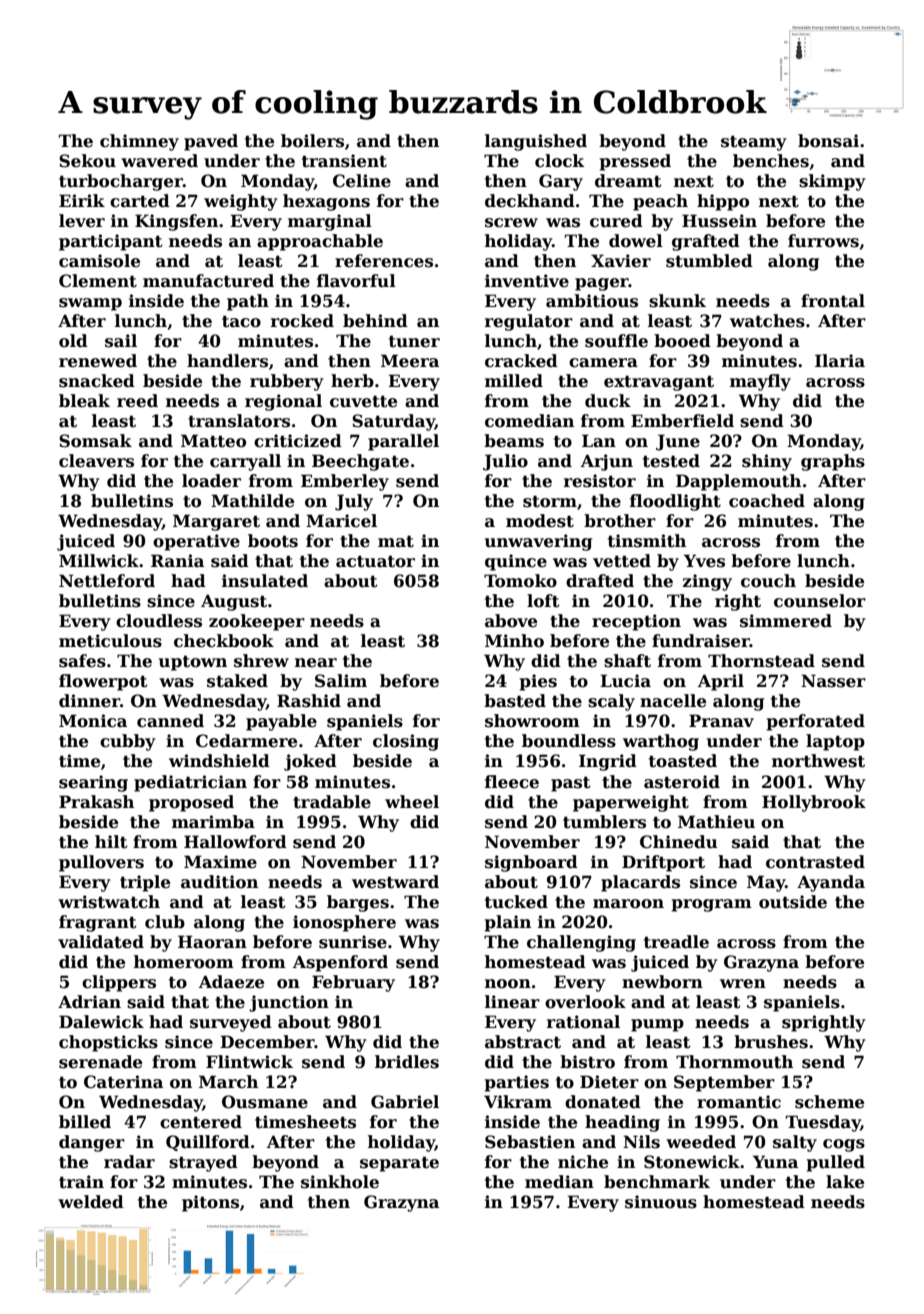 This document has width=924, height=1314. What do you see at coordinates (682, 782) in the document?
I see `asteroid` at bounding box center [682, 782].
